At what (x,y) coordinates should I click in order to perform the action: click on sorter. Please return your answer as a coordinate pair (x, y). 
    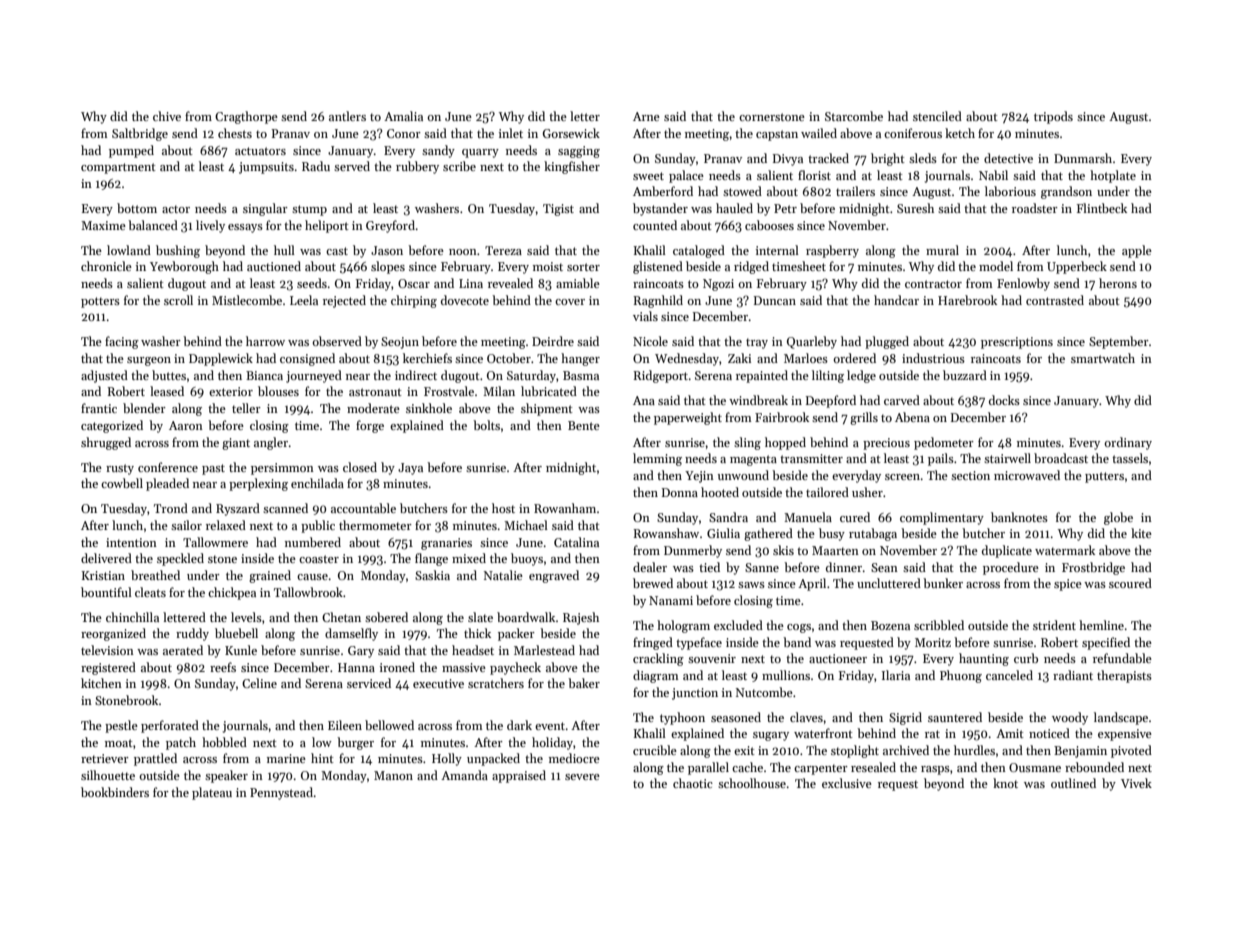
    Looking at the image, I should click on (583, 267).
